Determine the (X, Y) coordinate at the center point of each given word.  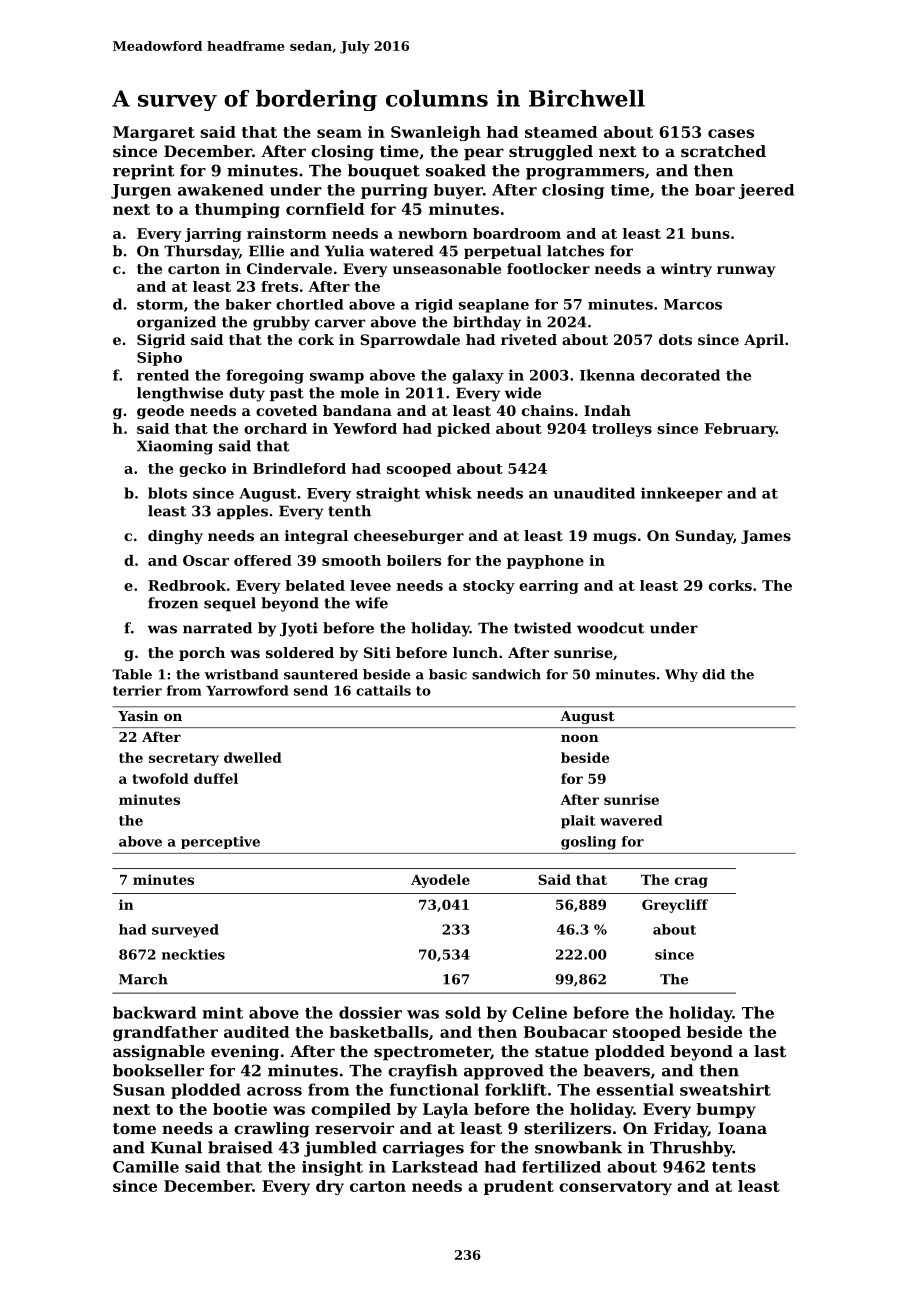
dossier (370, 1012)
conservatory (615, 1188)
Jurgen (141, 191)
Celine (539, 1012)
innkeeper (681, 494)
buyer (458, 191)
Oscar (206, 560)
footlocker (548, 268)
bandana (357, 410)
